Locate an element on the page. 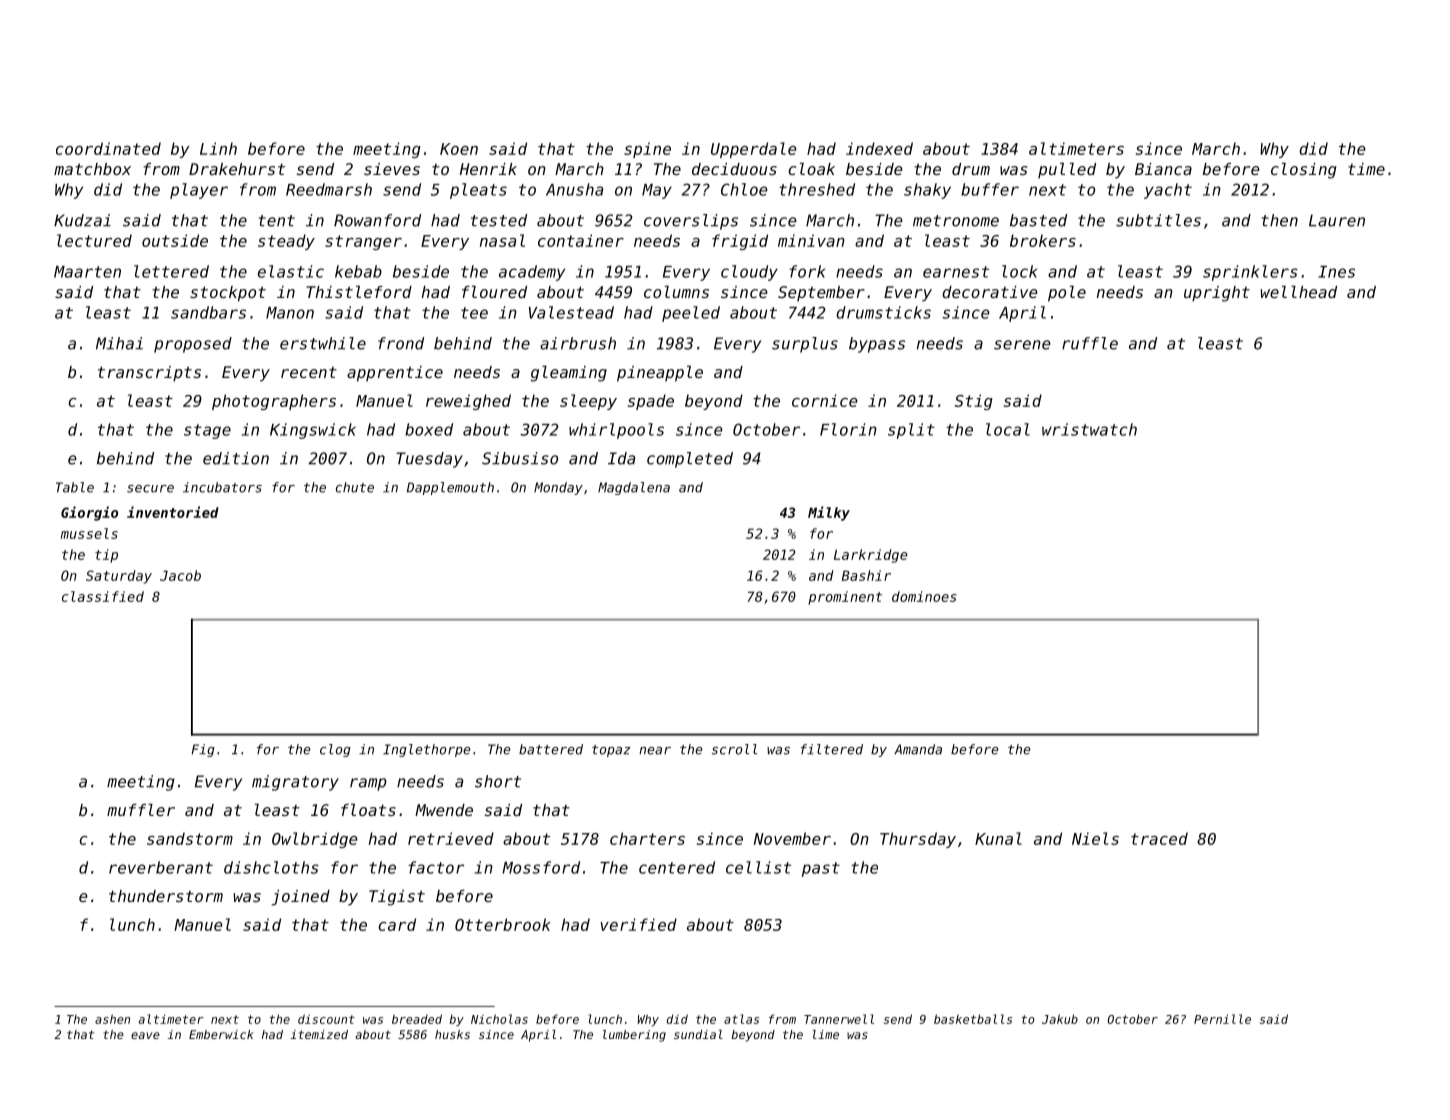 The height and width of the image is (1120, 1450). indexed is located at coordinates (879, 148).
